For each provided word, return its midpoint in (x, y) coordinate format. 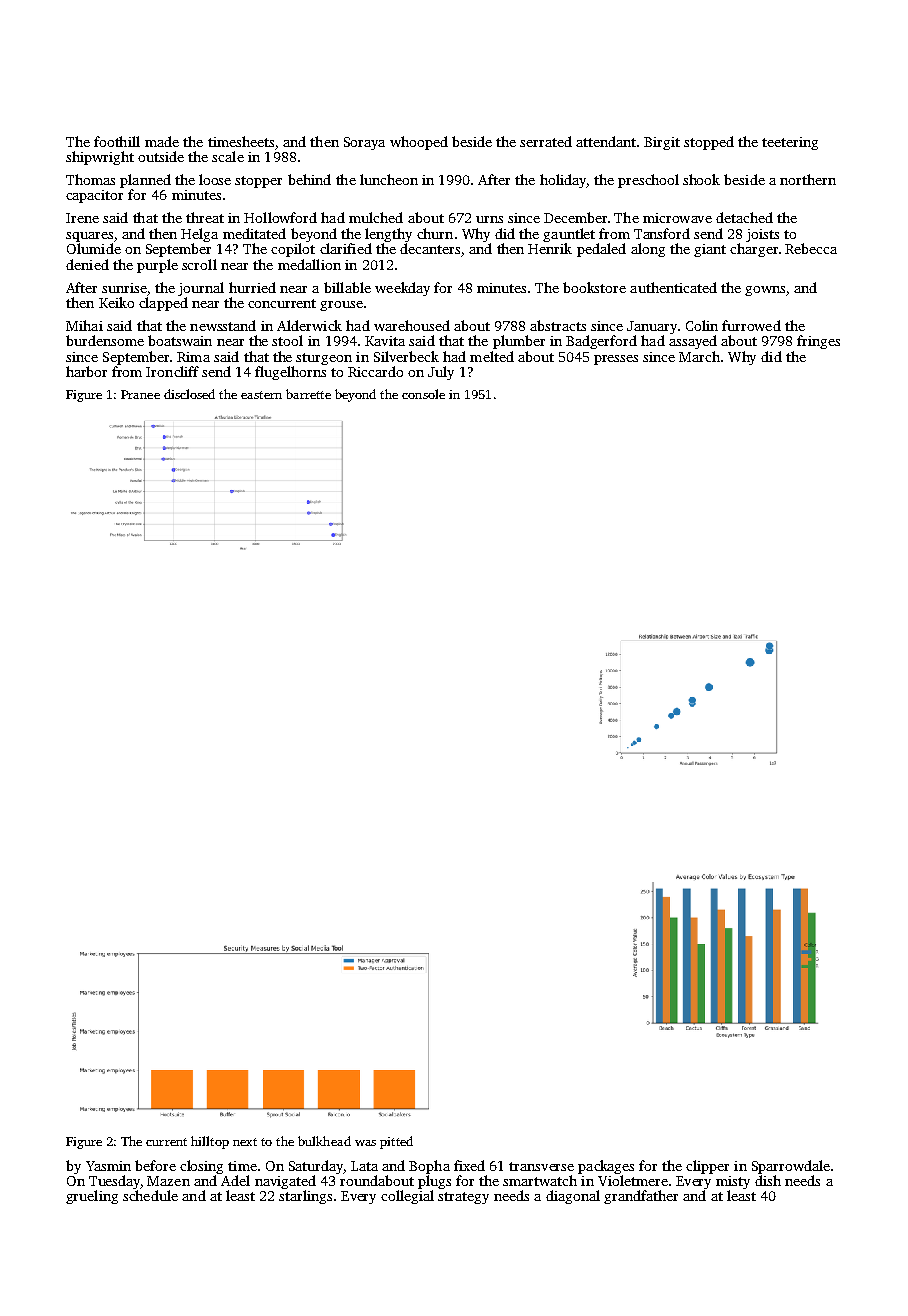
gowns (765, 291)
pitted (396, 1142)
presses (616, 360)
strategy (463, 1198)
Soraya (364, 143)
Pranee (140, 394)
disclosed (189, 394)
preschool (648, 181)
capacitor (94, 196)
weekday (402, 289)
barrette (308, 394)
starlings (305, 1197)
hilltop (210, 1142)
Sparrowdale (791, 1167)
